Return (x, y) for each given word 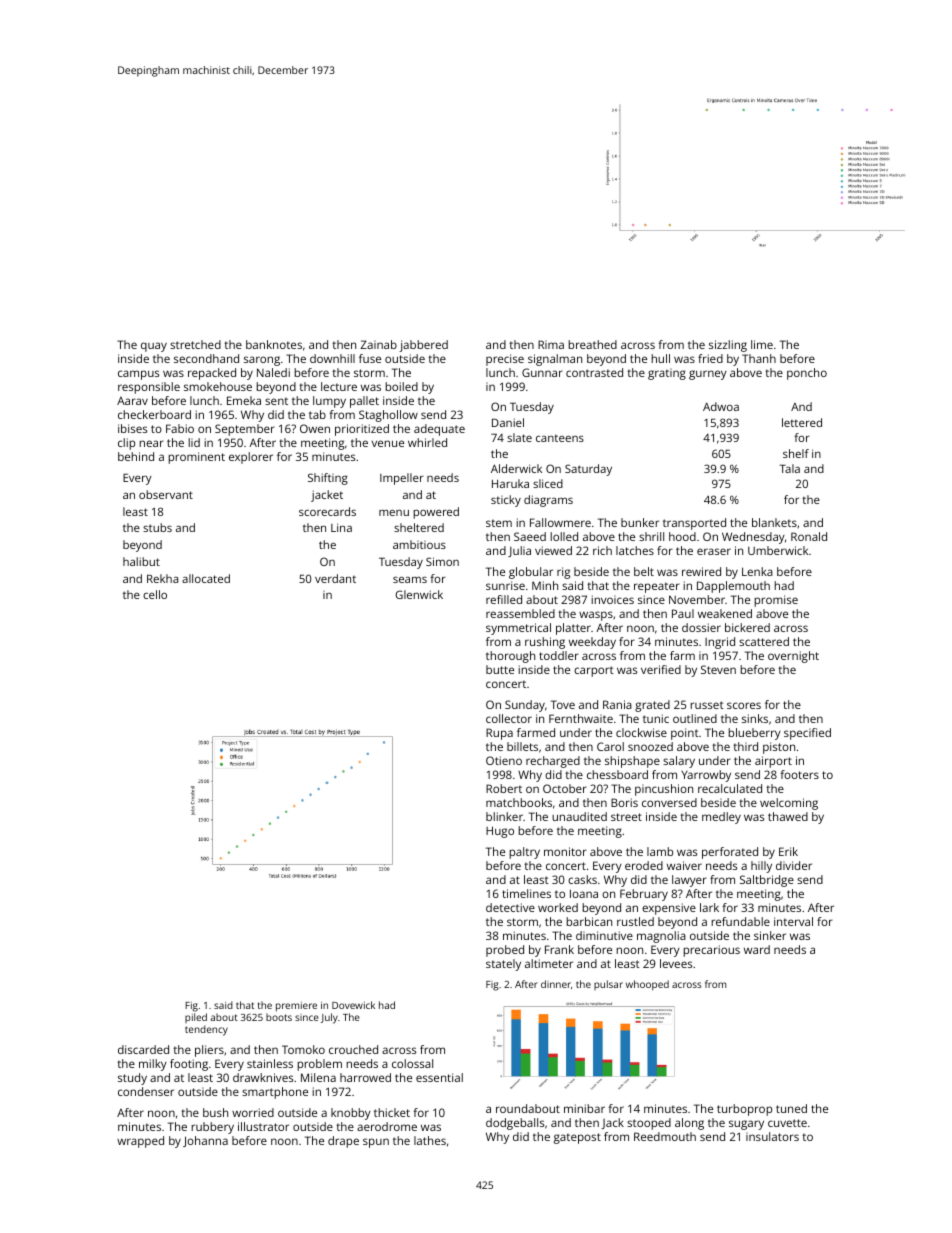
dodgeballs (515, 1124)
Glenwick (419, 594)
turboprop (744, 1110)
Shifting (328, 479)
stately (503, 965)
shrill (651, 536)
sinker (770, 935)
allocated (206, 578)
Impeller (402, 479)
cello (155, 594)
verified (661, 669)
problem (319, 1065)
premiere (296, 1007)
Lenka (757, 571)
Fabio (180, 428)
